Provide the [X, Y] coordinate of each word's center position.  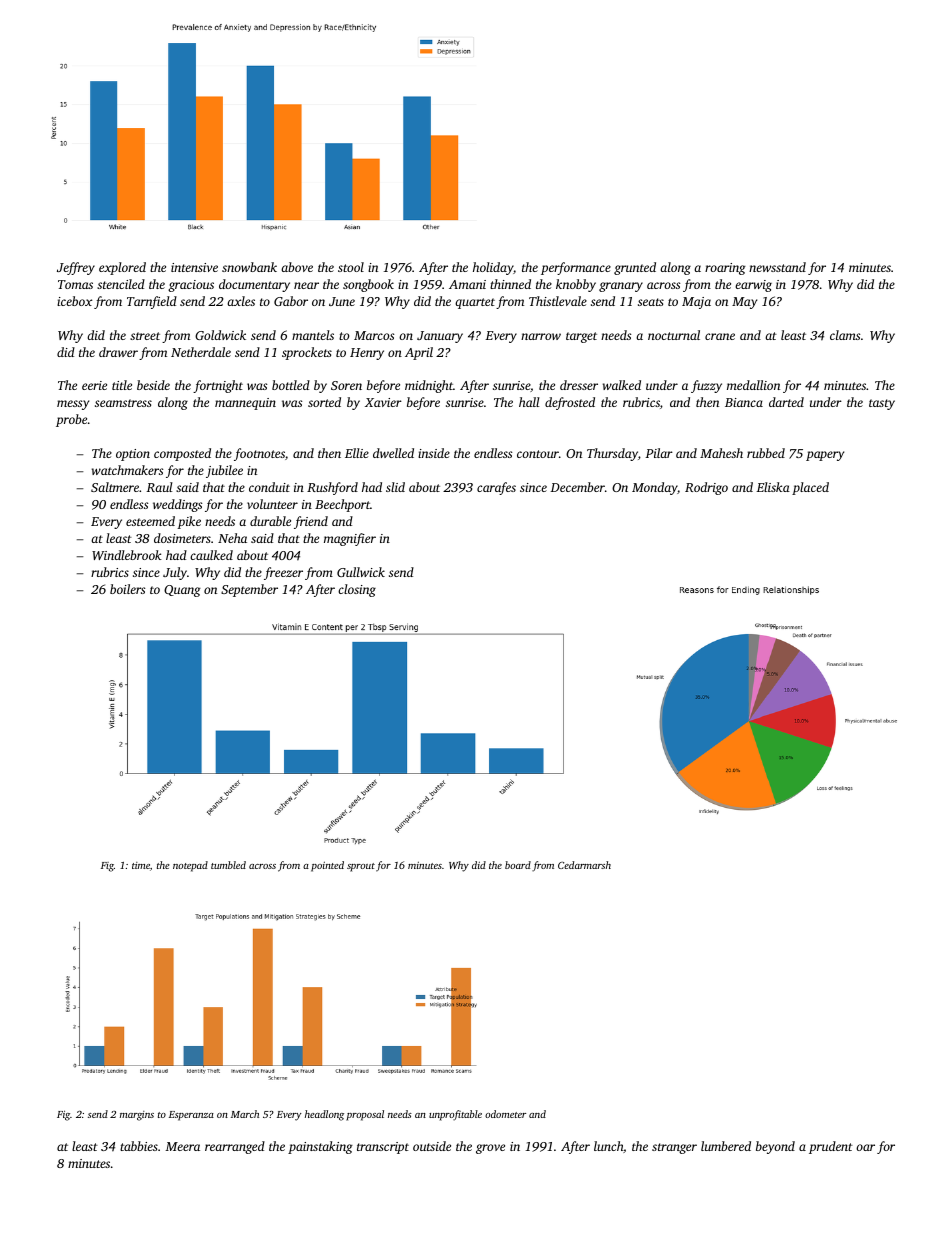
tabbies [139, 1146]
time [141, 865]
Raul [160, 487]
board [518, 865]
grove [490, 1149]
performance [576, 268]
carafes [496, 488]
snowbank [249, 267]
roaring [725, 269]
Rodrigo [706, 488]
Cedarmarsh [584, 865]
